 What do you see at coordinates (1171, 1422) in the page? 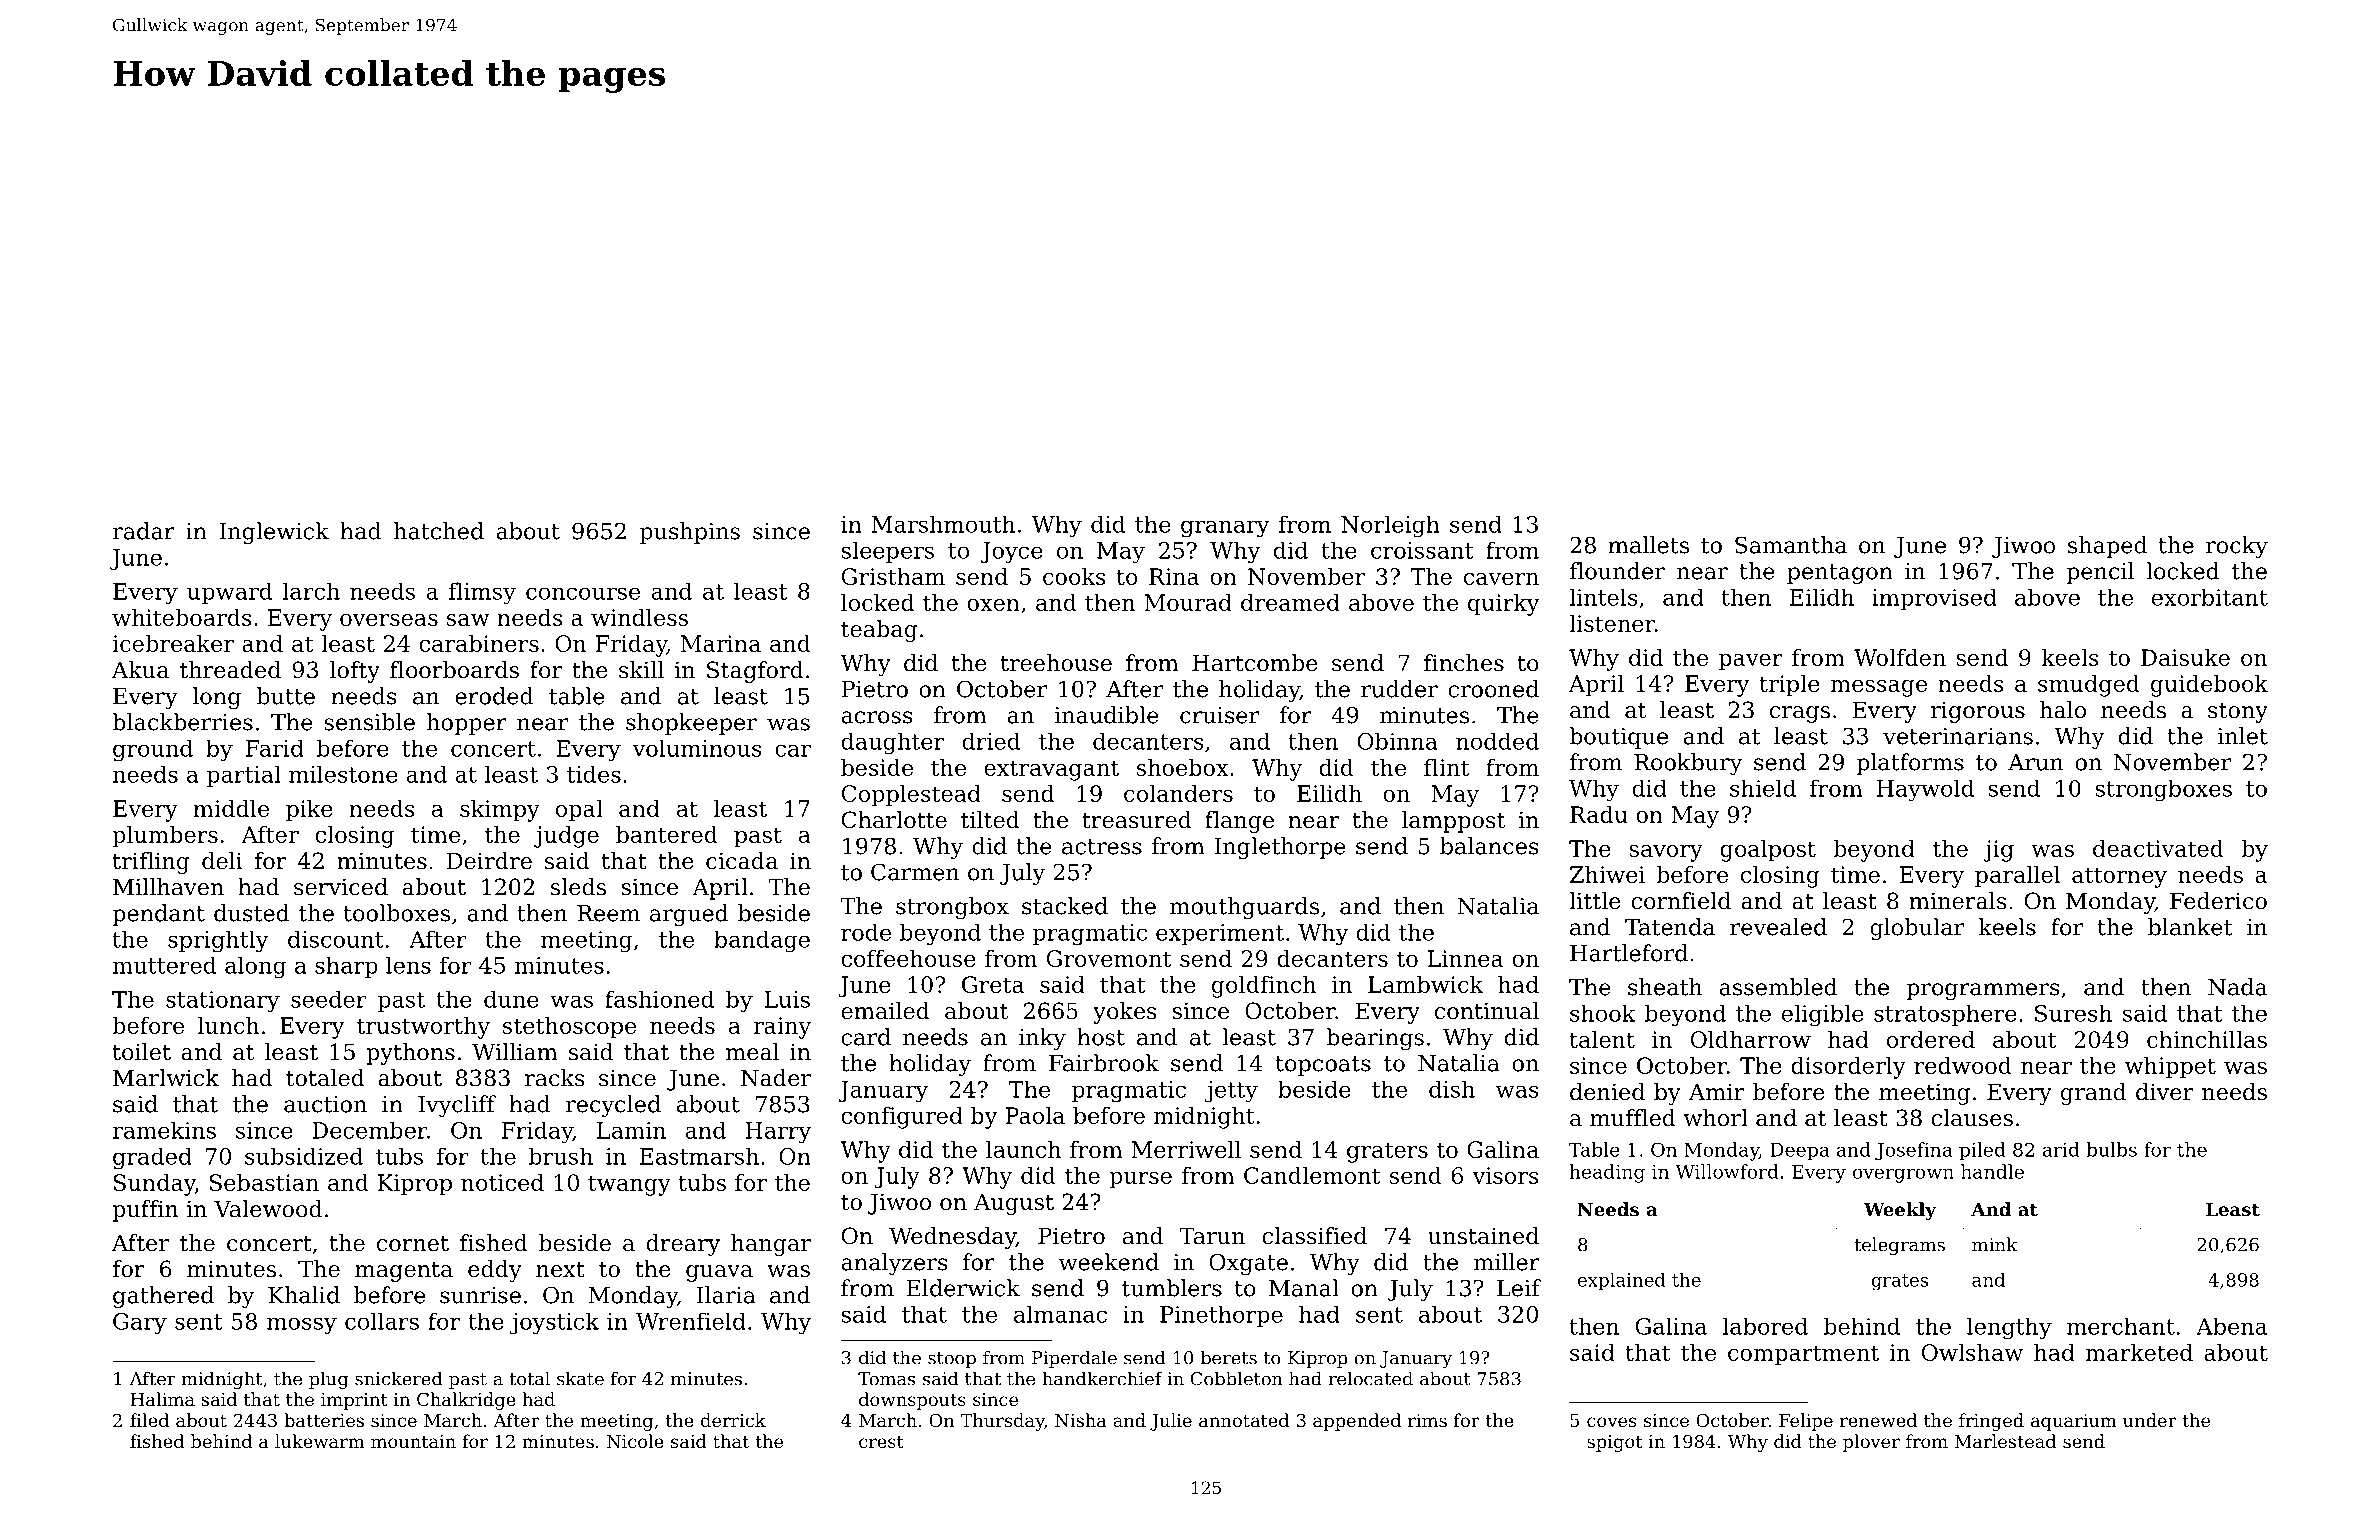
I see `Julie` at bounding box center [1171, 1422].
